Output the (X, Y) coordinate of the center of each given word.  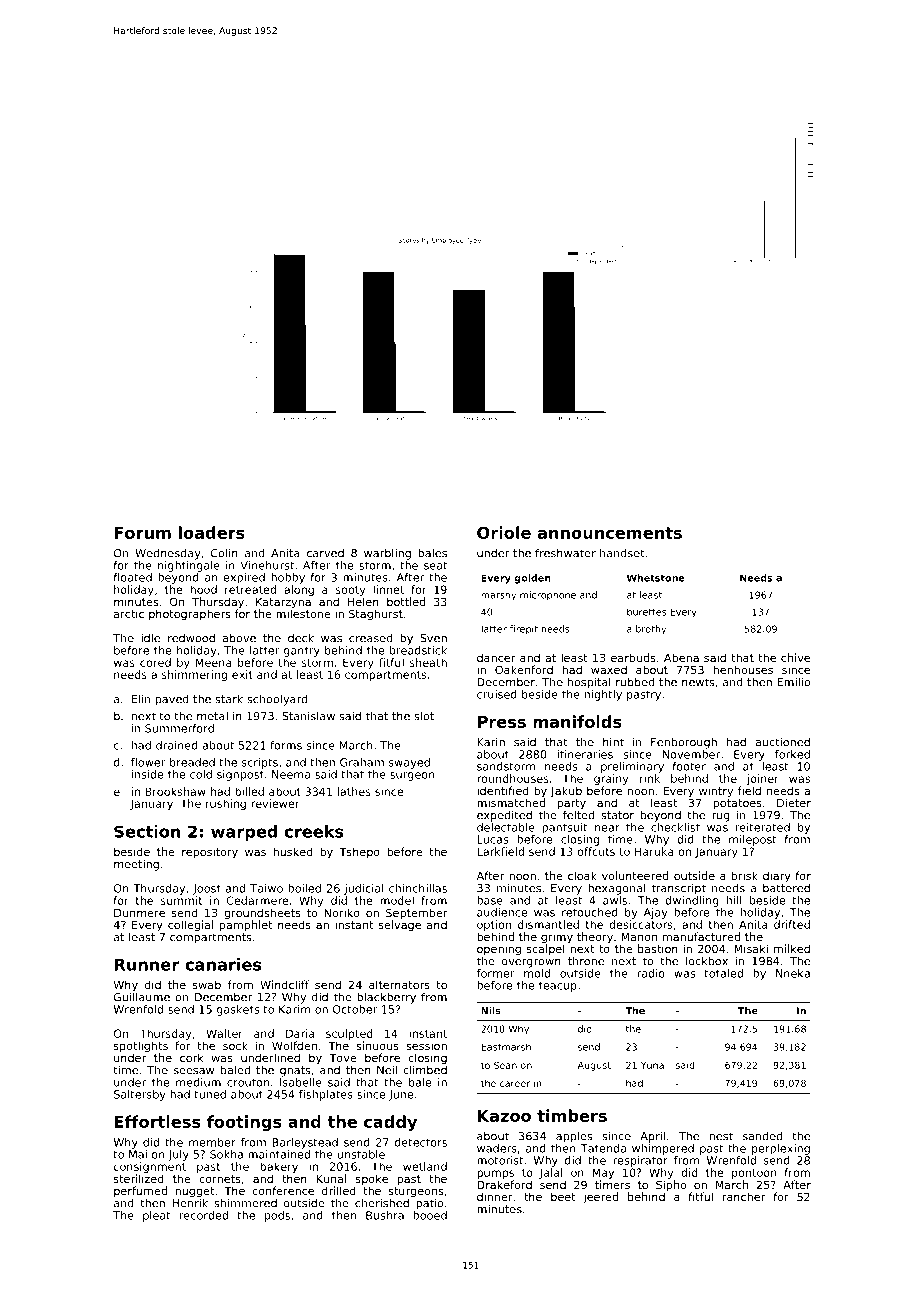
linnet (388, 589)
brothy (651, 630)
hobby (288, 578)
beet (563, 1196)
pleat (157, 1216)
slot (424, 716)
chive (795, 657)
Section (147, 831)
